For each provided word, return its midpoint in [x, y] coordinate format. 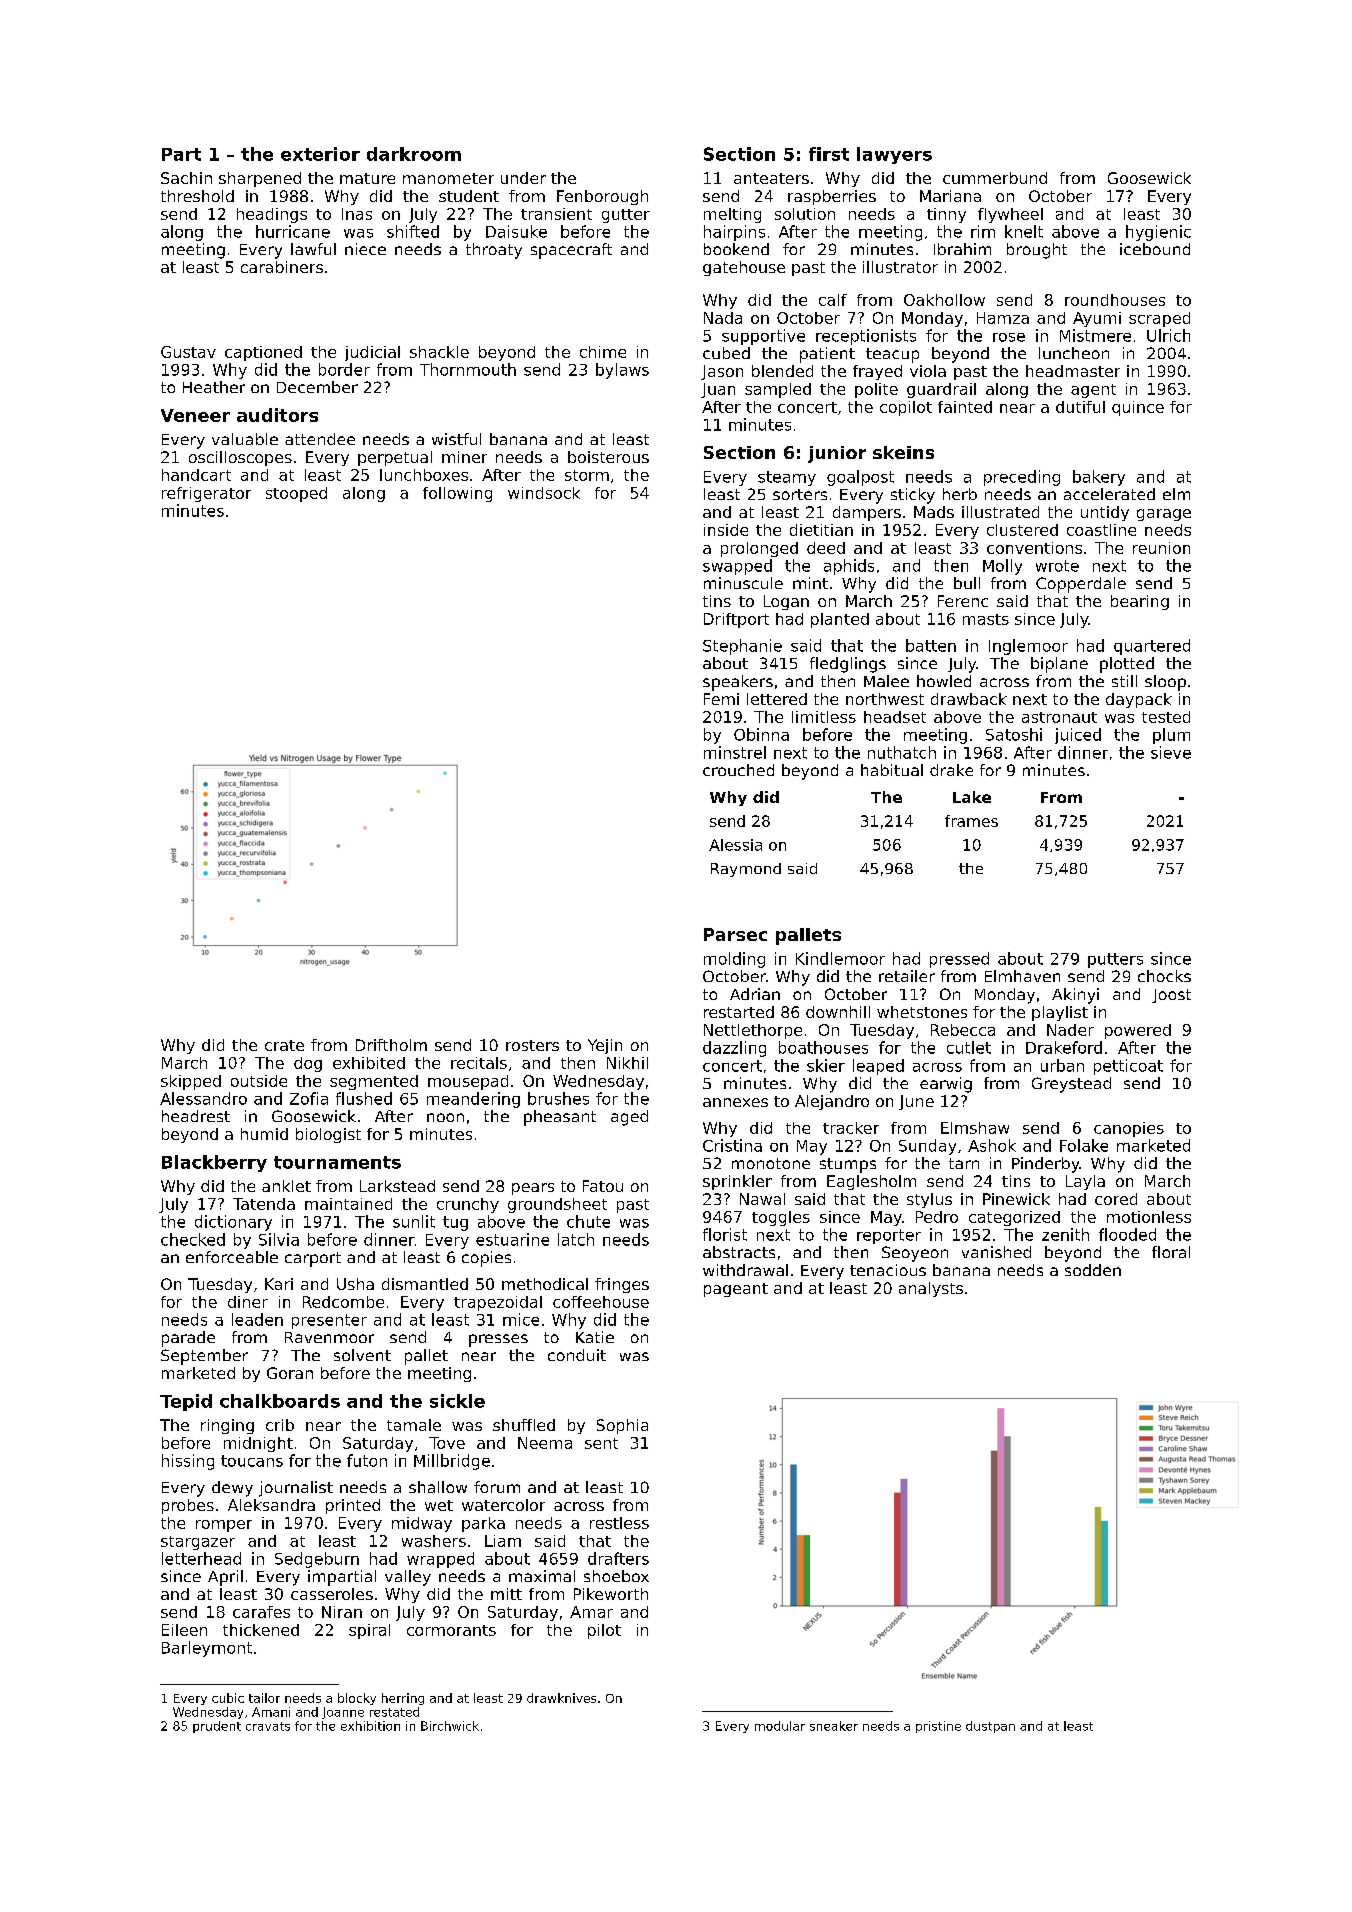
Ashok [992, 1145]
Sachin [186, 178]
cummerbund [995, 178]
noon [445, 1117]
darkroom [414, 154]
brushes [558, 1098]
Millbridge [452, 1462]
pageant [736, 1290]
